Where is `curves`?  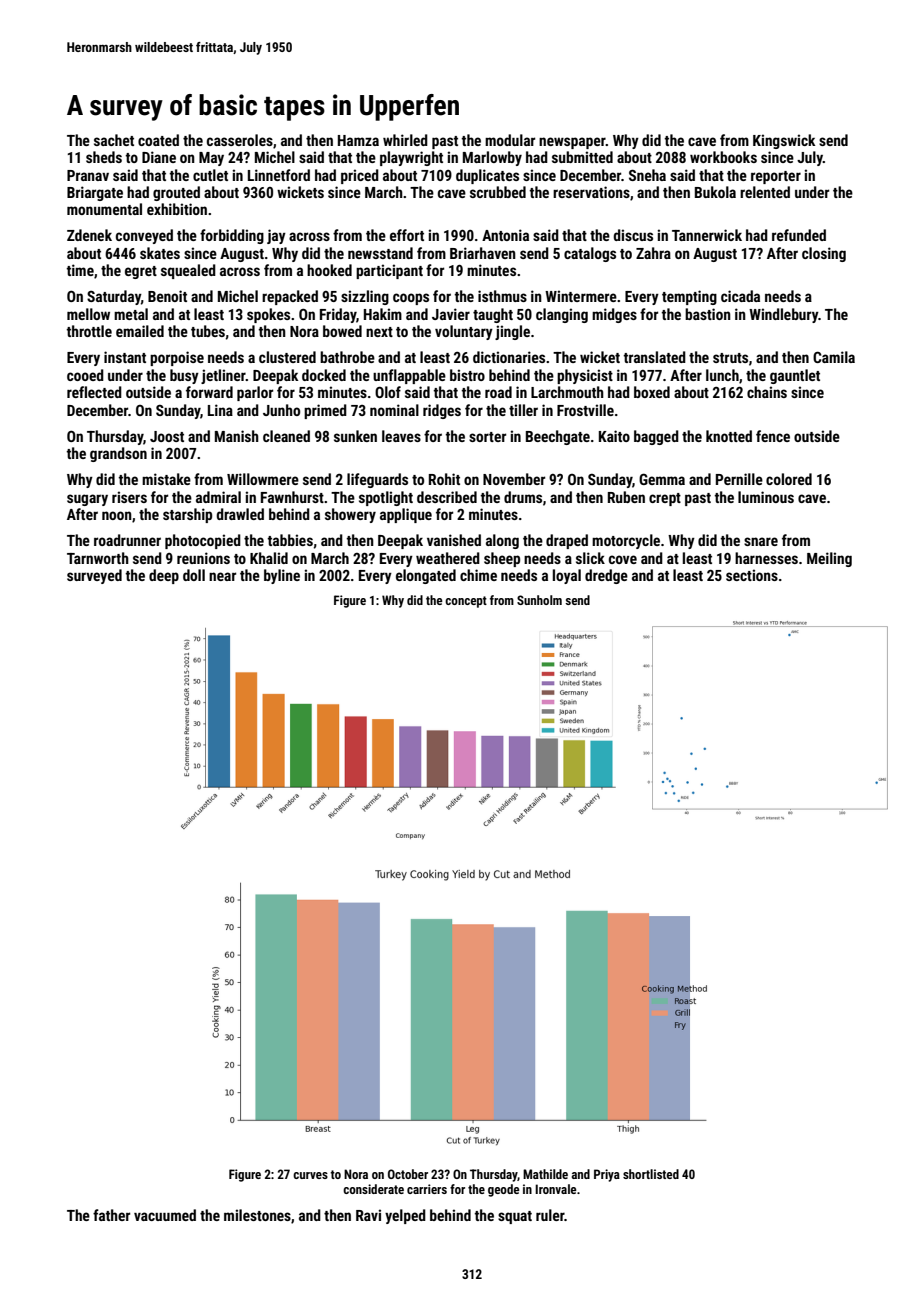 curves is located at coordinates (310, 1175).
